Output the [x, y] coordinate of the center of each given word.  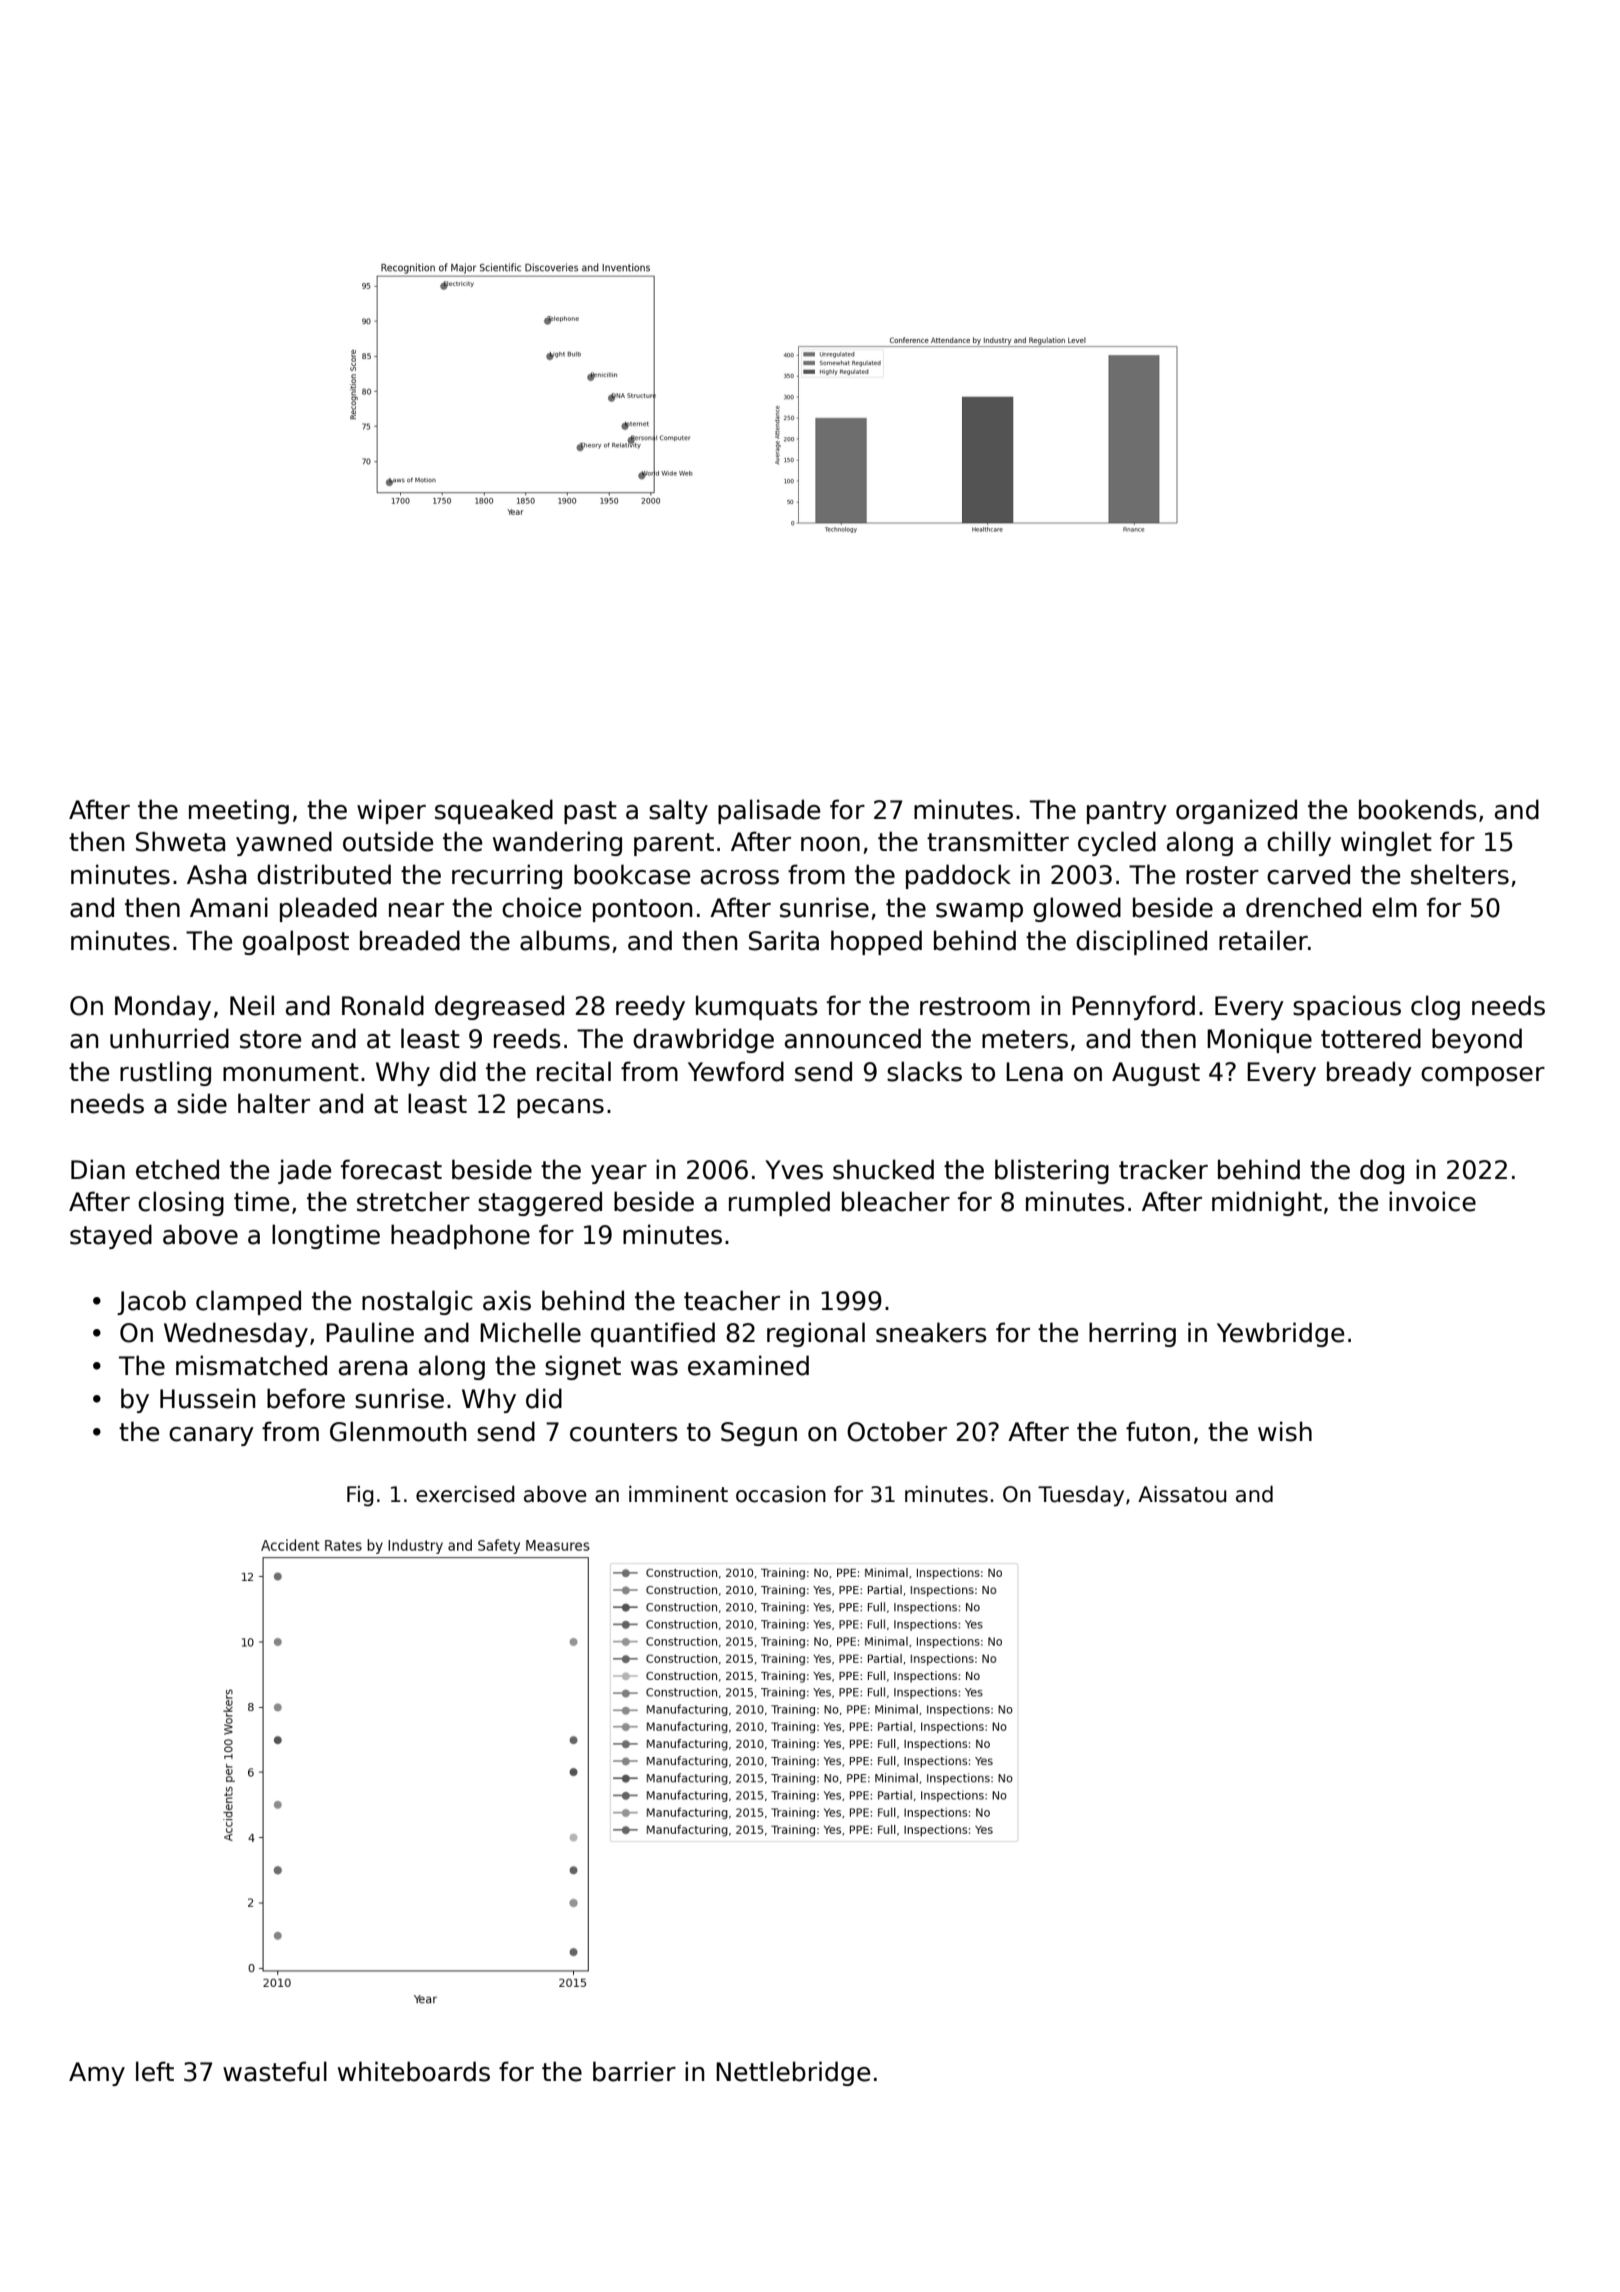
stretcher [413, 1201]
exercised [465, 1494]
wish [1285, 1431]
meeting [239, 811]
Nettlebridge [793, 2073]
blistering [1052, 1171]
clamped [248, 1302]
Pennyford [1133, 1007]
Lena [1034, 1072]
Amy [97, 2074]
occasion [781, 1494]
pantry [1127, 812]
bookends [1418, 809]
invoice [1432, 1201]
